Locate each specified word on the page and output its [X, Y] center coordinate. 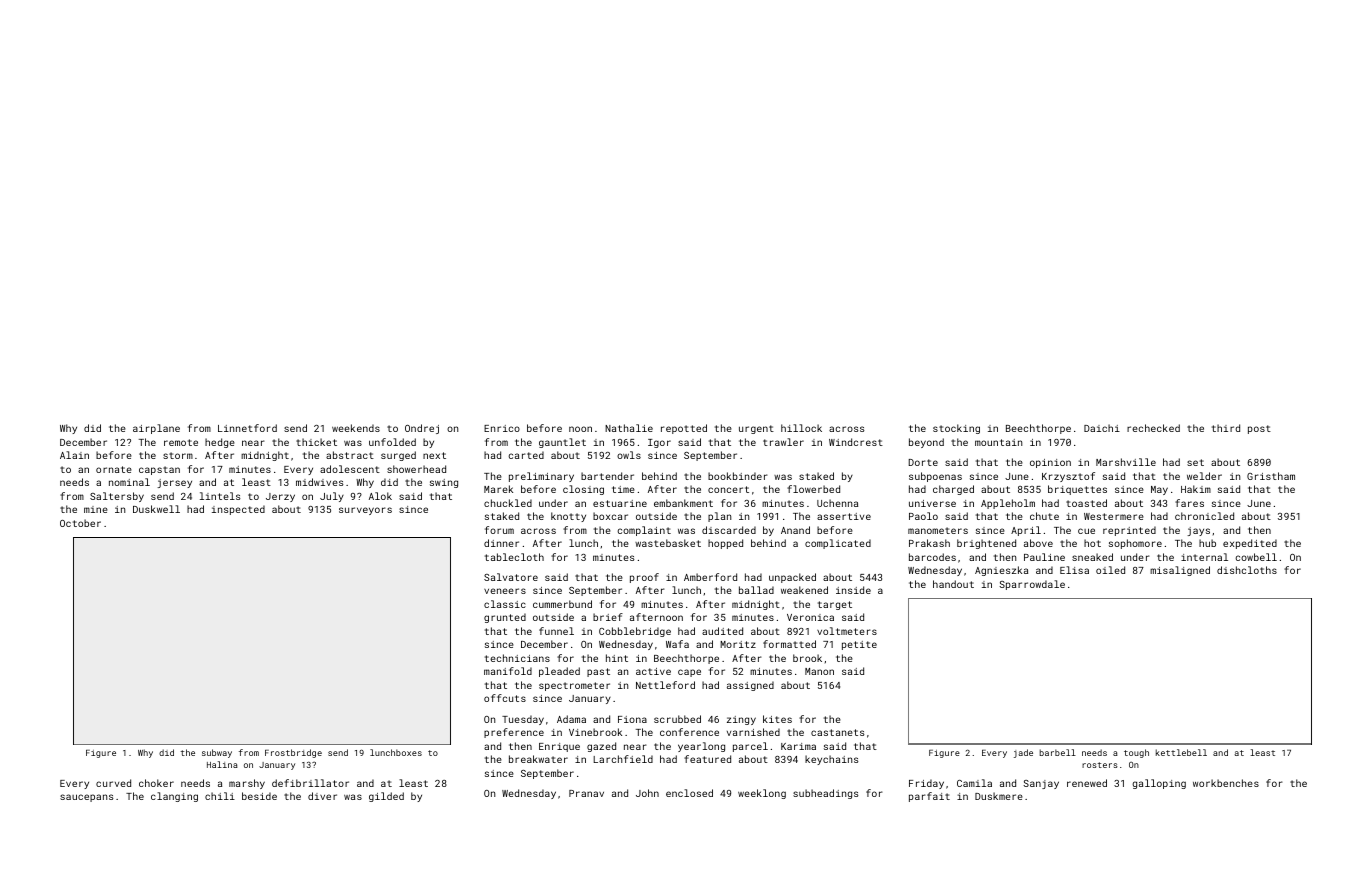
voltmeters [847, 631]
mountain [998, 442]
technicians [517, 658]
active [653, 671]
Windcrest [856, 442]
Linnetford [247, 428]
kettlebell [1181, 752]
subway [217, 753]
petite [859, 645]
